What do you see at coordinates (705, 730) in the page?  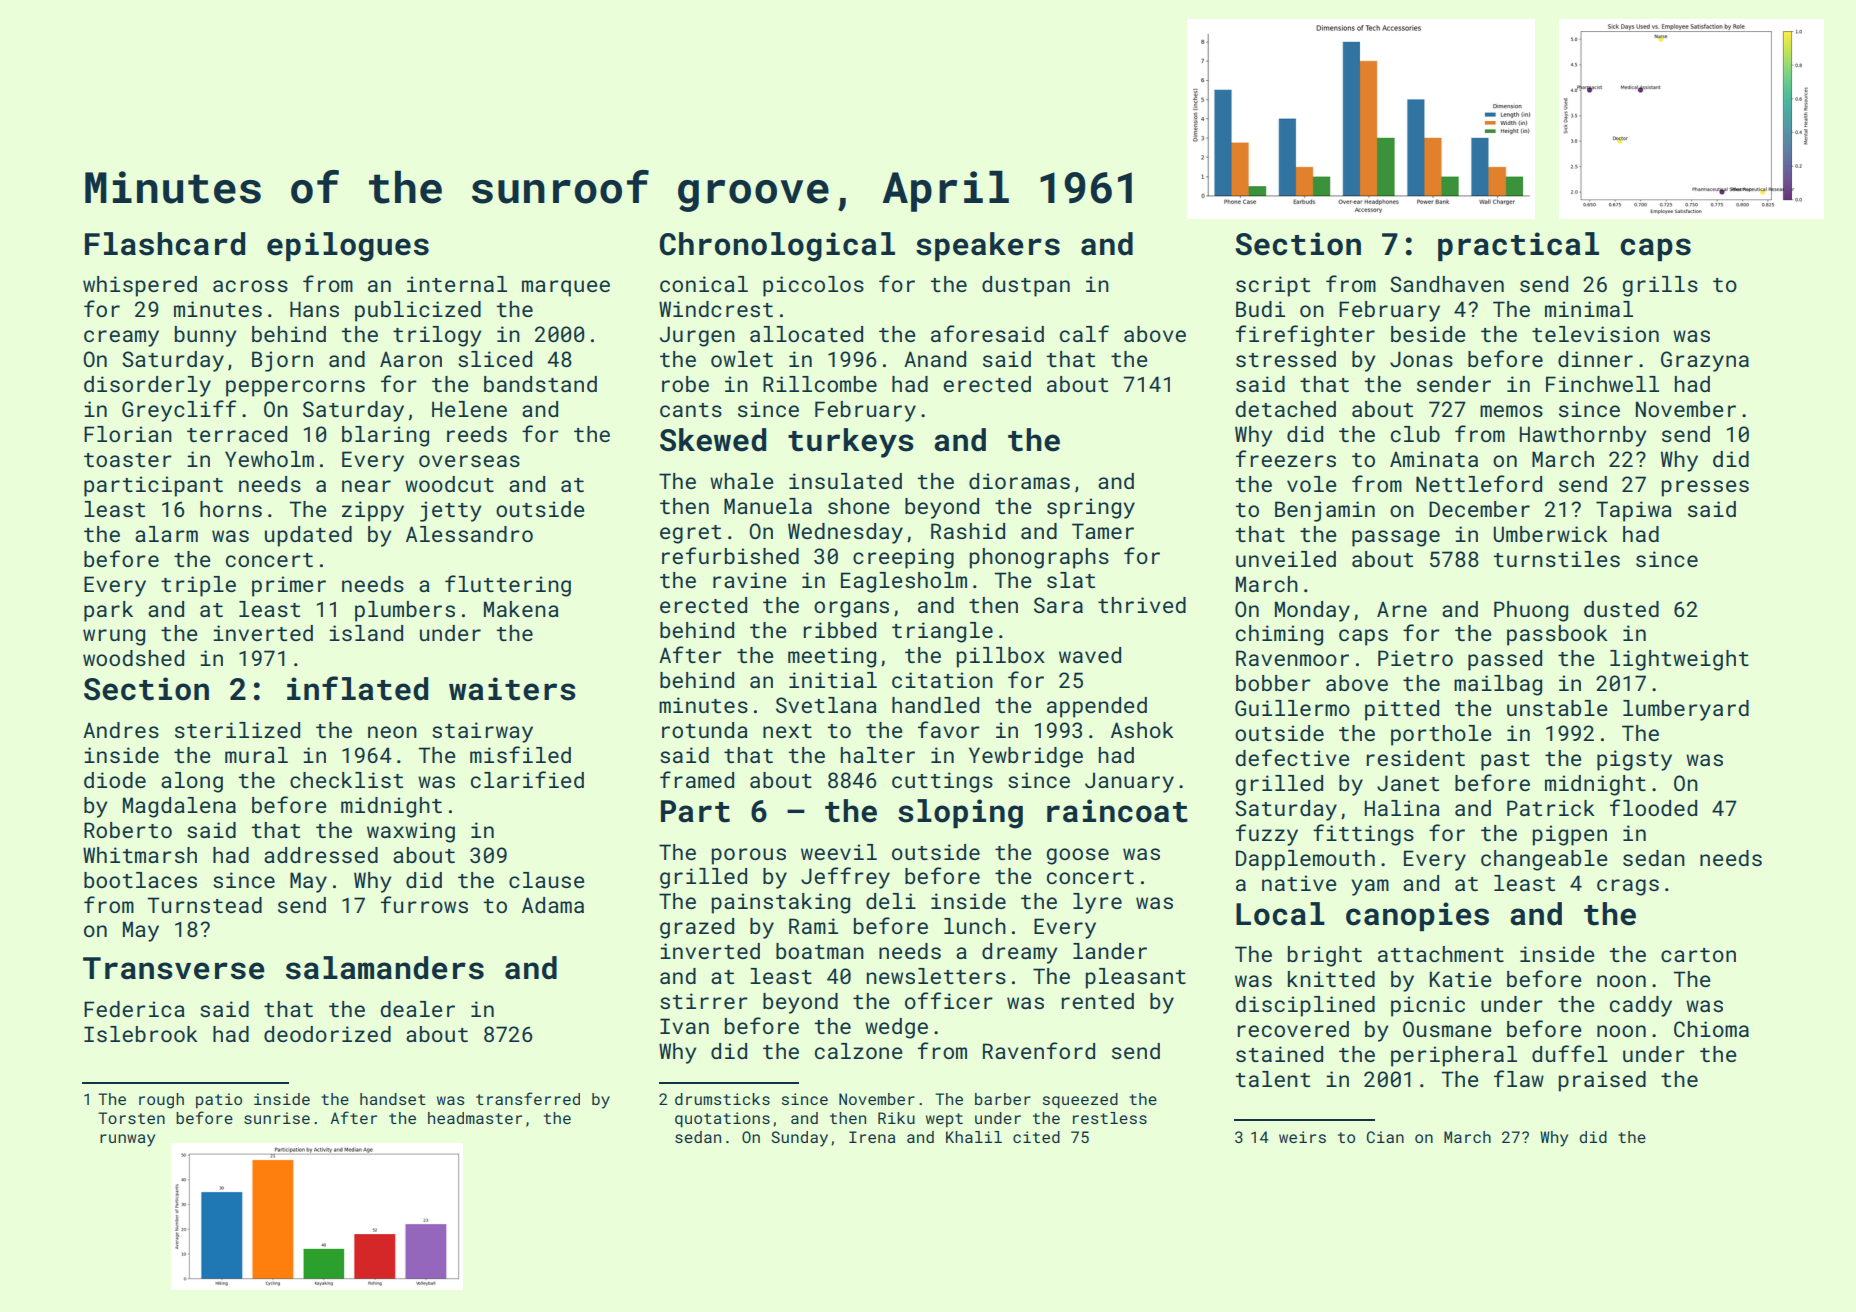 I see `rotunda` at bounding box center [705, 730].
